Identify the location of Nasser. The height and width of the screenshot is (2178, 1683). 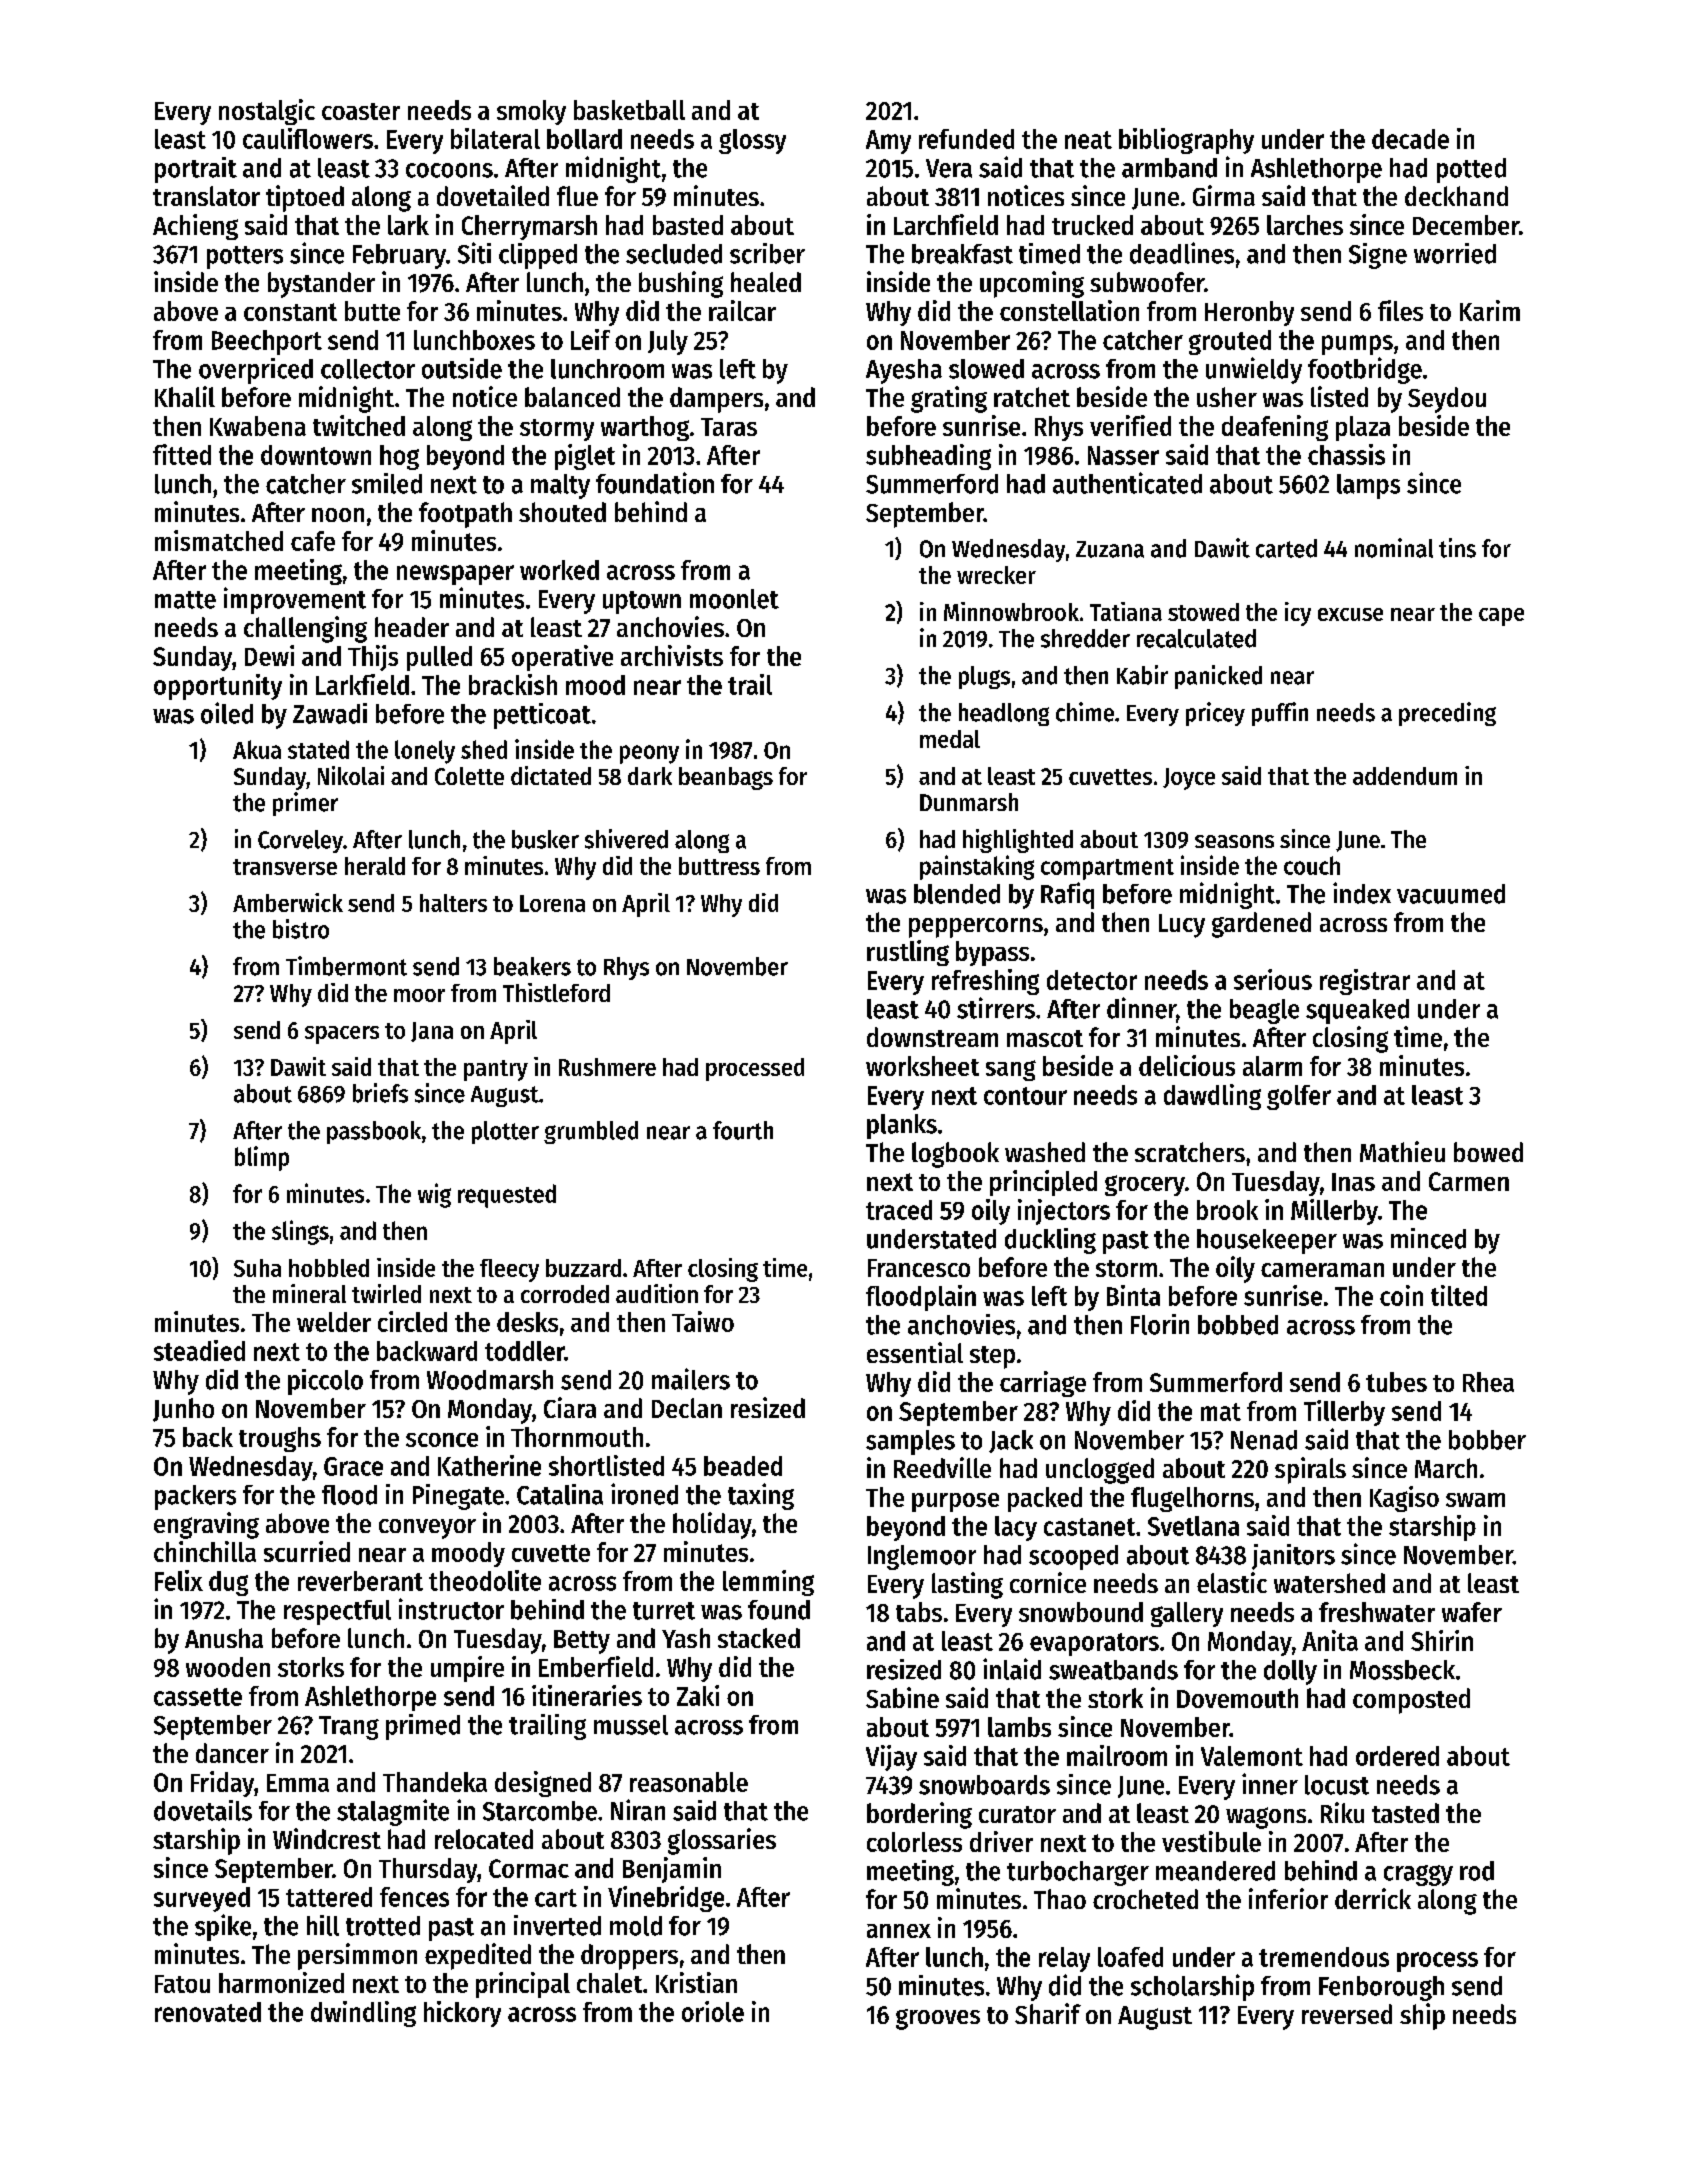
(1123, 455).
